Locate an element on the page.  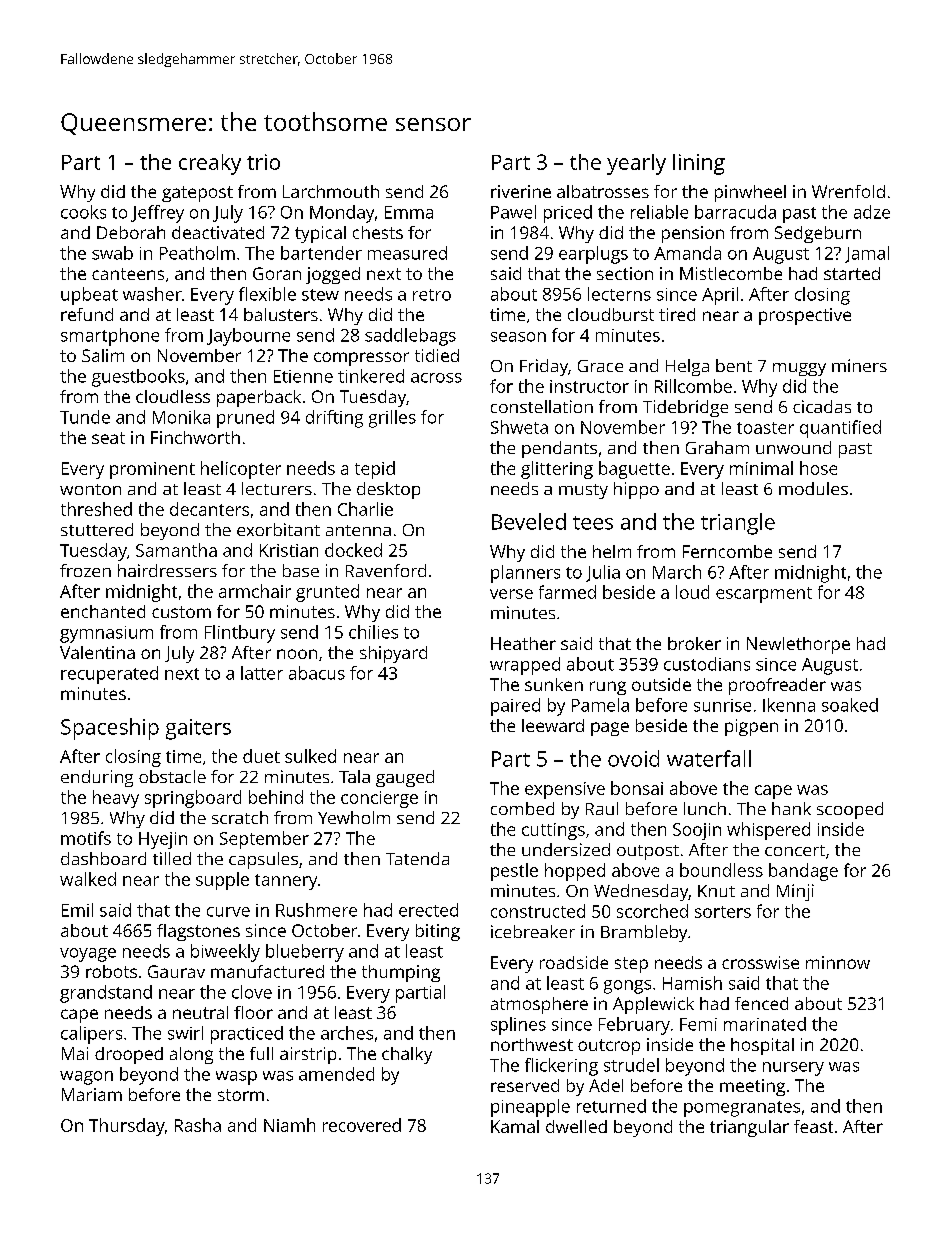
Rasha is located at coordinates (198, 1125).
